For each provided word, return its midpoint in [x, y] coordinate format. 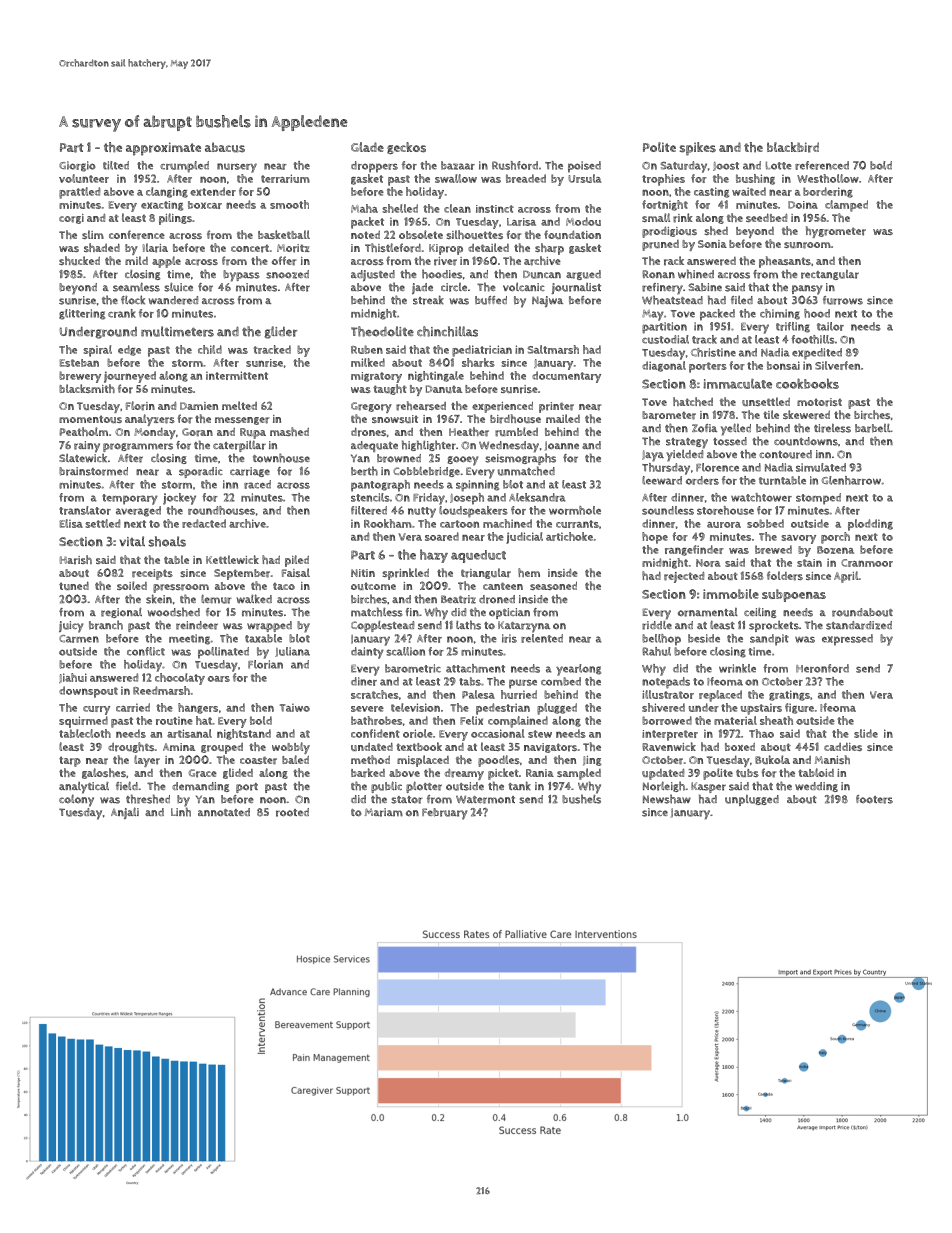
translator [85, 510]
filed [742, 300]
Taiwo [295, 707]
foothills [813, 339]
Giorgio [77, 166]
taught [390, 389]
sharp [549, 249]
